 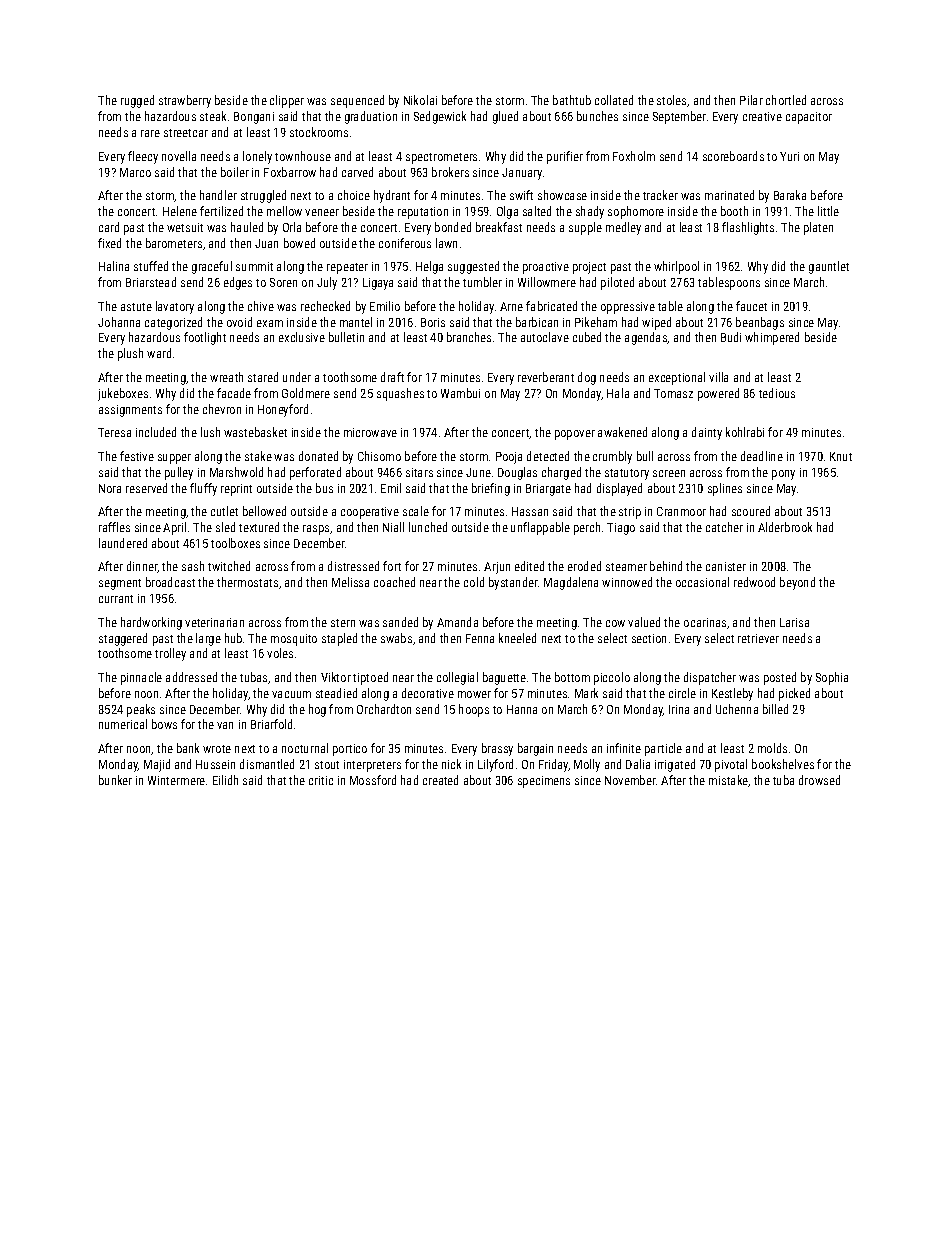 I want to click on Knut, so click(x=841, y=456).
